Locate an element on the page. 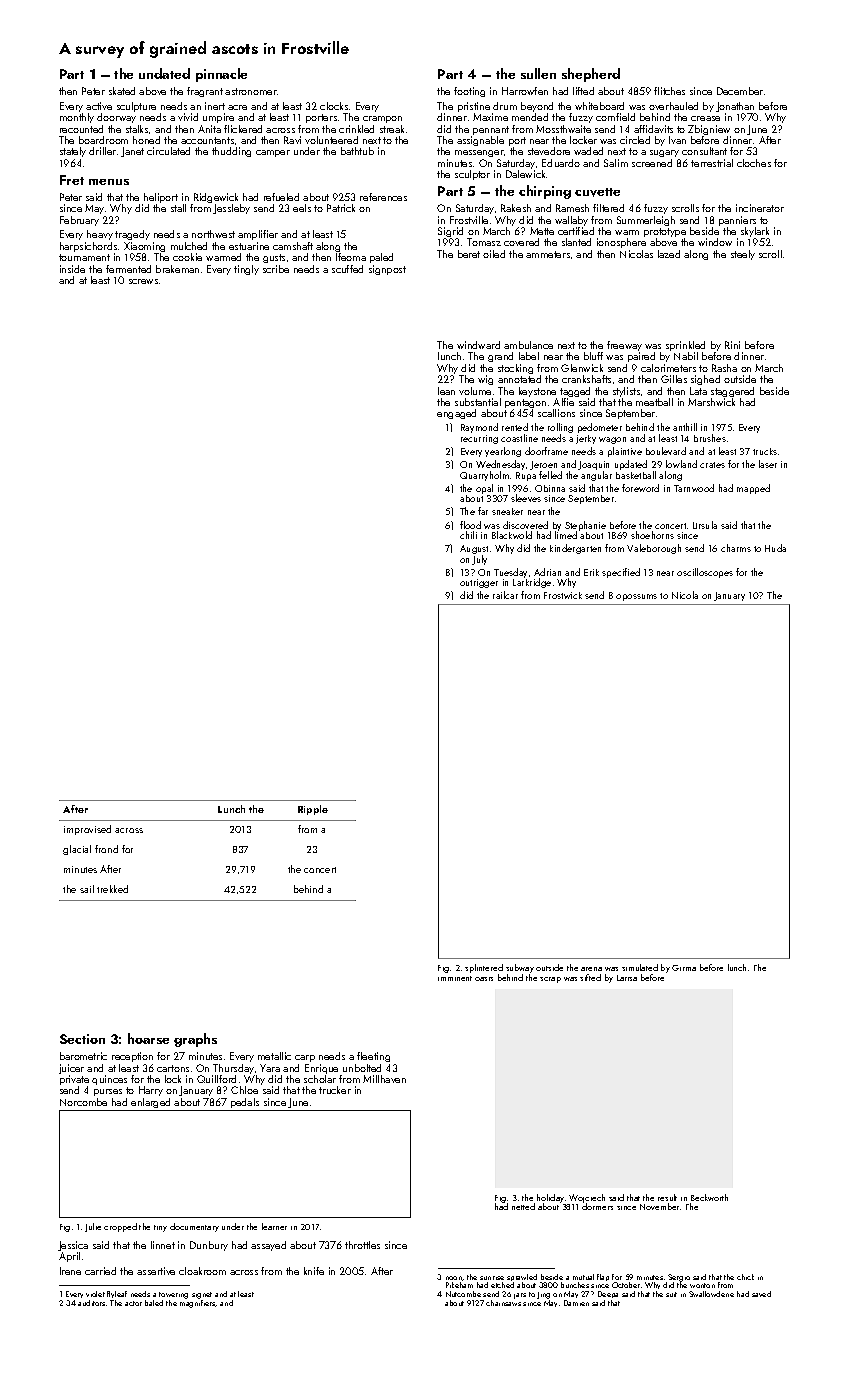 This image has height=1400, width=849. magnifiers is located at coordinates (198, 1304).
